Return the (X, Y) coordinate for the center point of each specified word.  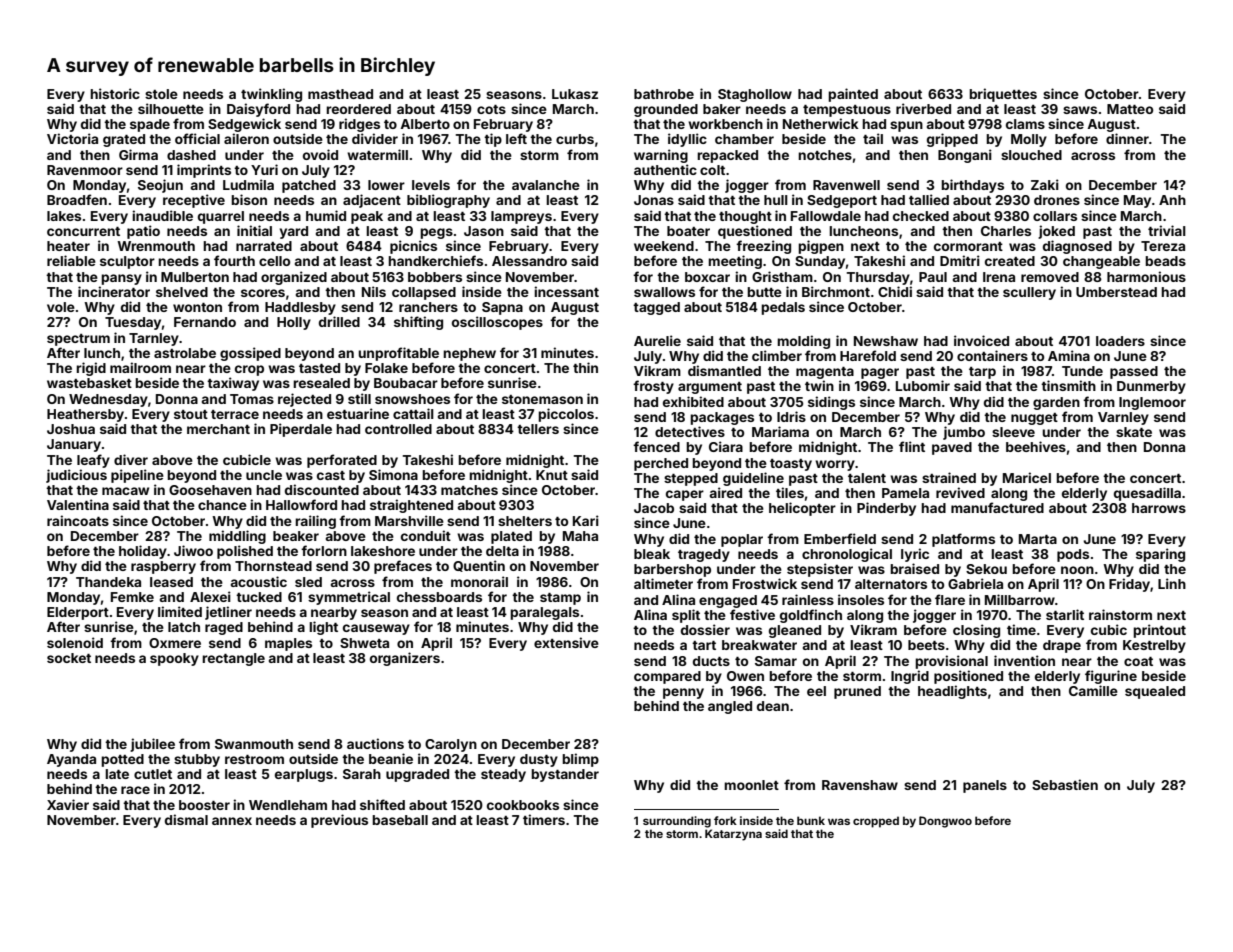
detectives (690, 431)
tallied (929, 199)
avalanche (546, 185)
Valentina (78, 504)
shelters (525, 521)
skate (1134, 432)
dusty (539, 760)
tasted (319, 368)
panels (985, 786)
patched (309, 186)
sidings (831, 403)
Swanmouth (254, 744)
